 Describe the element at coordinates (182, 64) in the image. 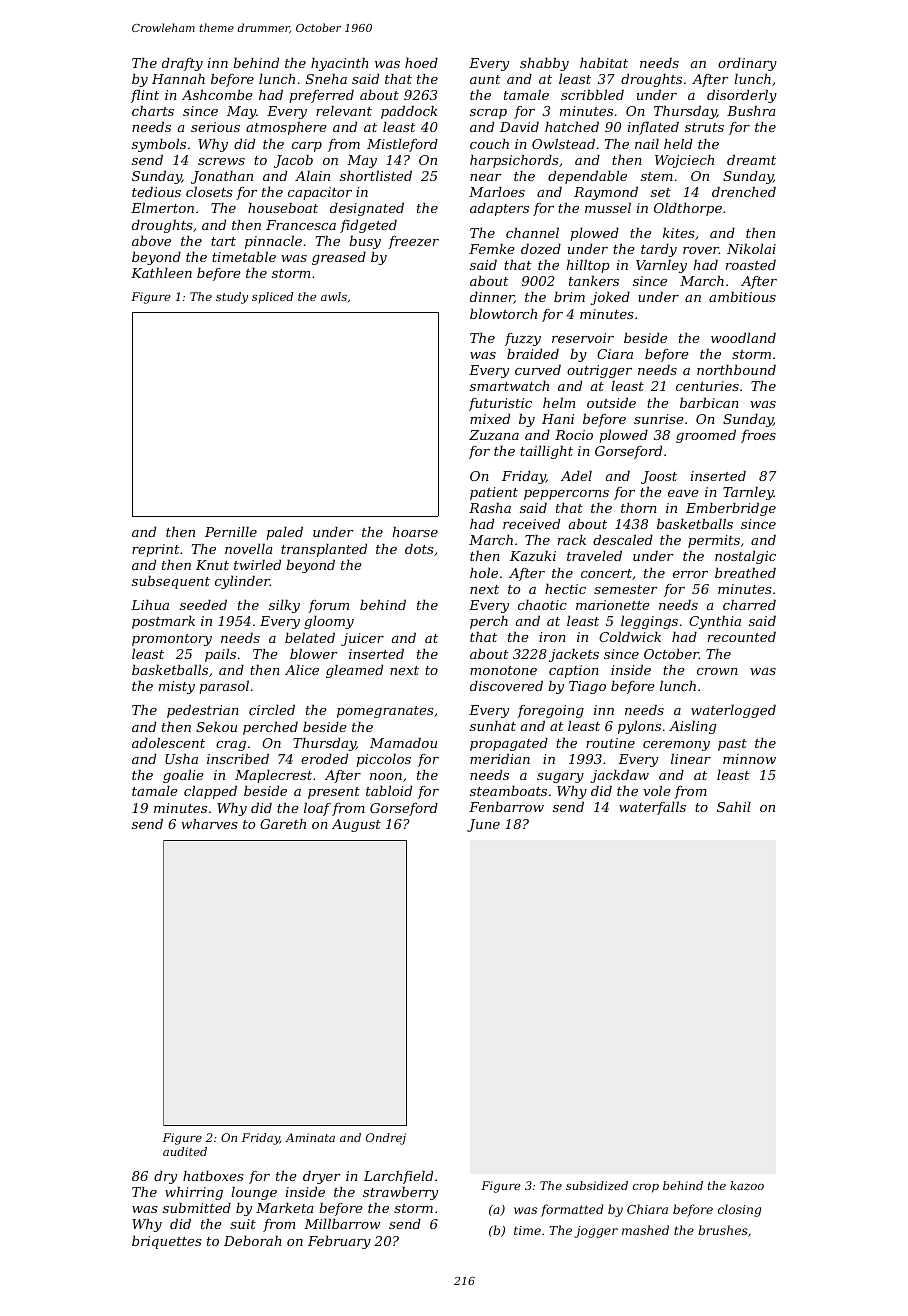

I see `drafty` at that location.
